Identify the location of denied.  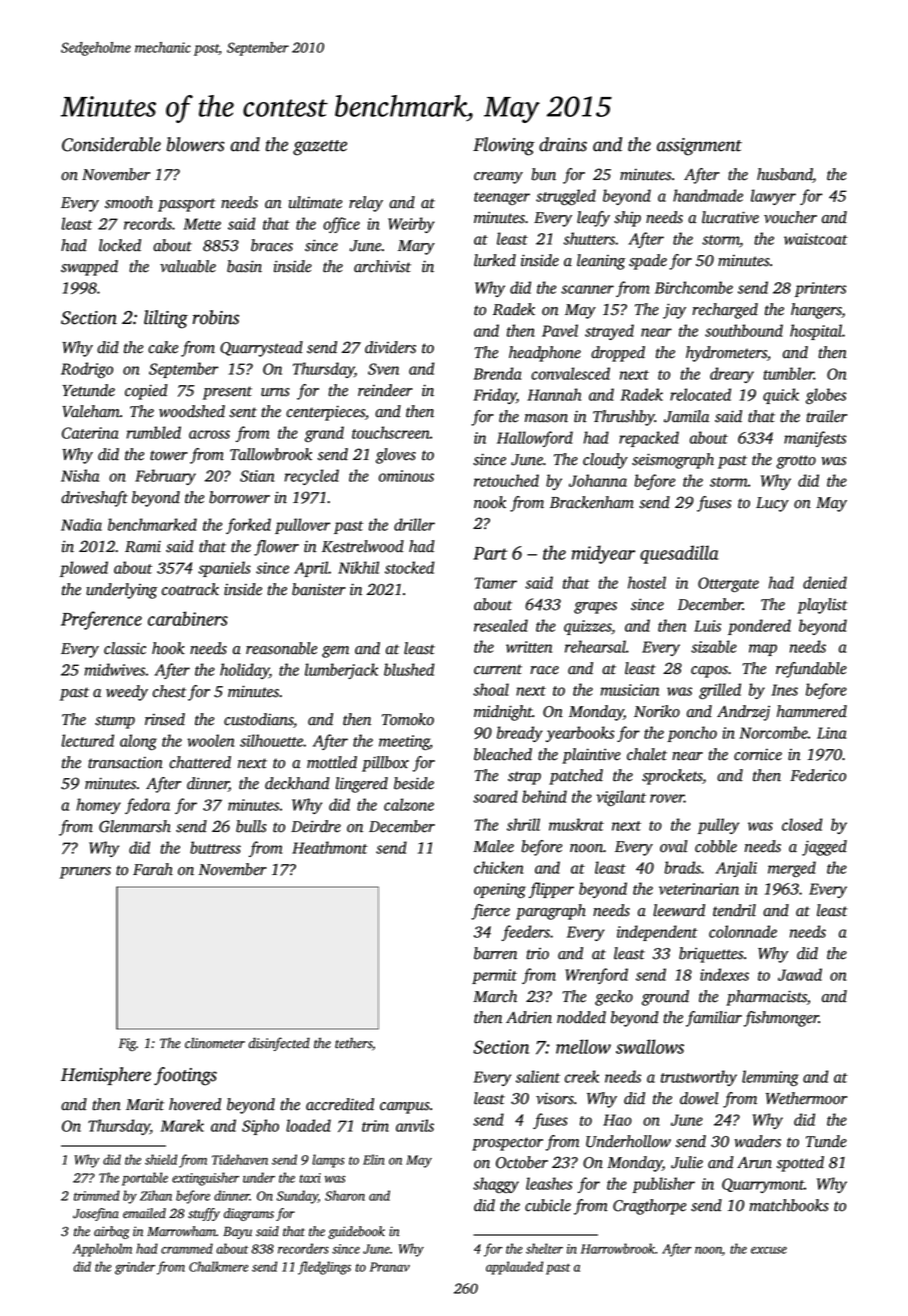
(825, 582).
